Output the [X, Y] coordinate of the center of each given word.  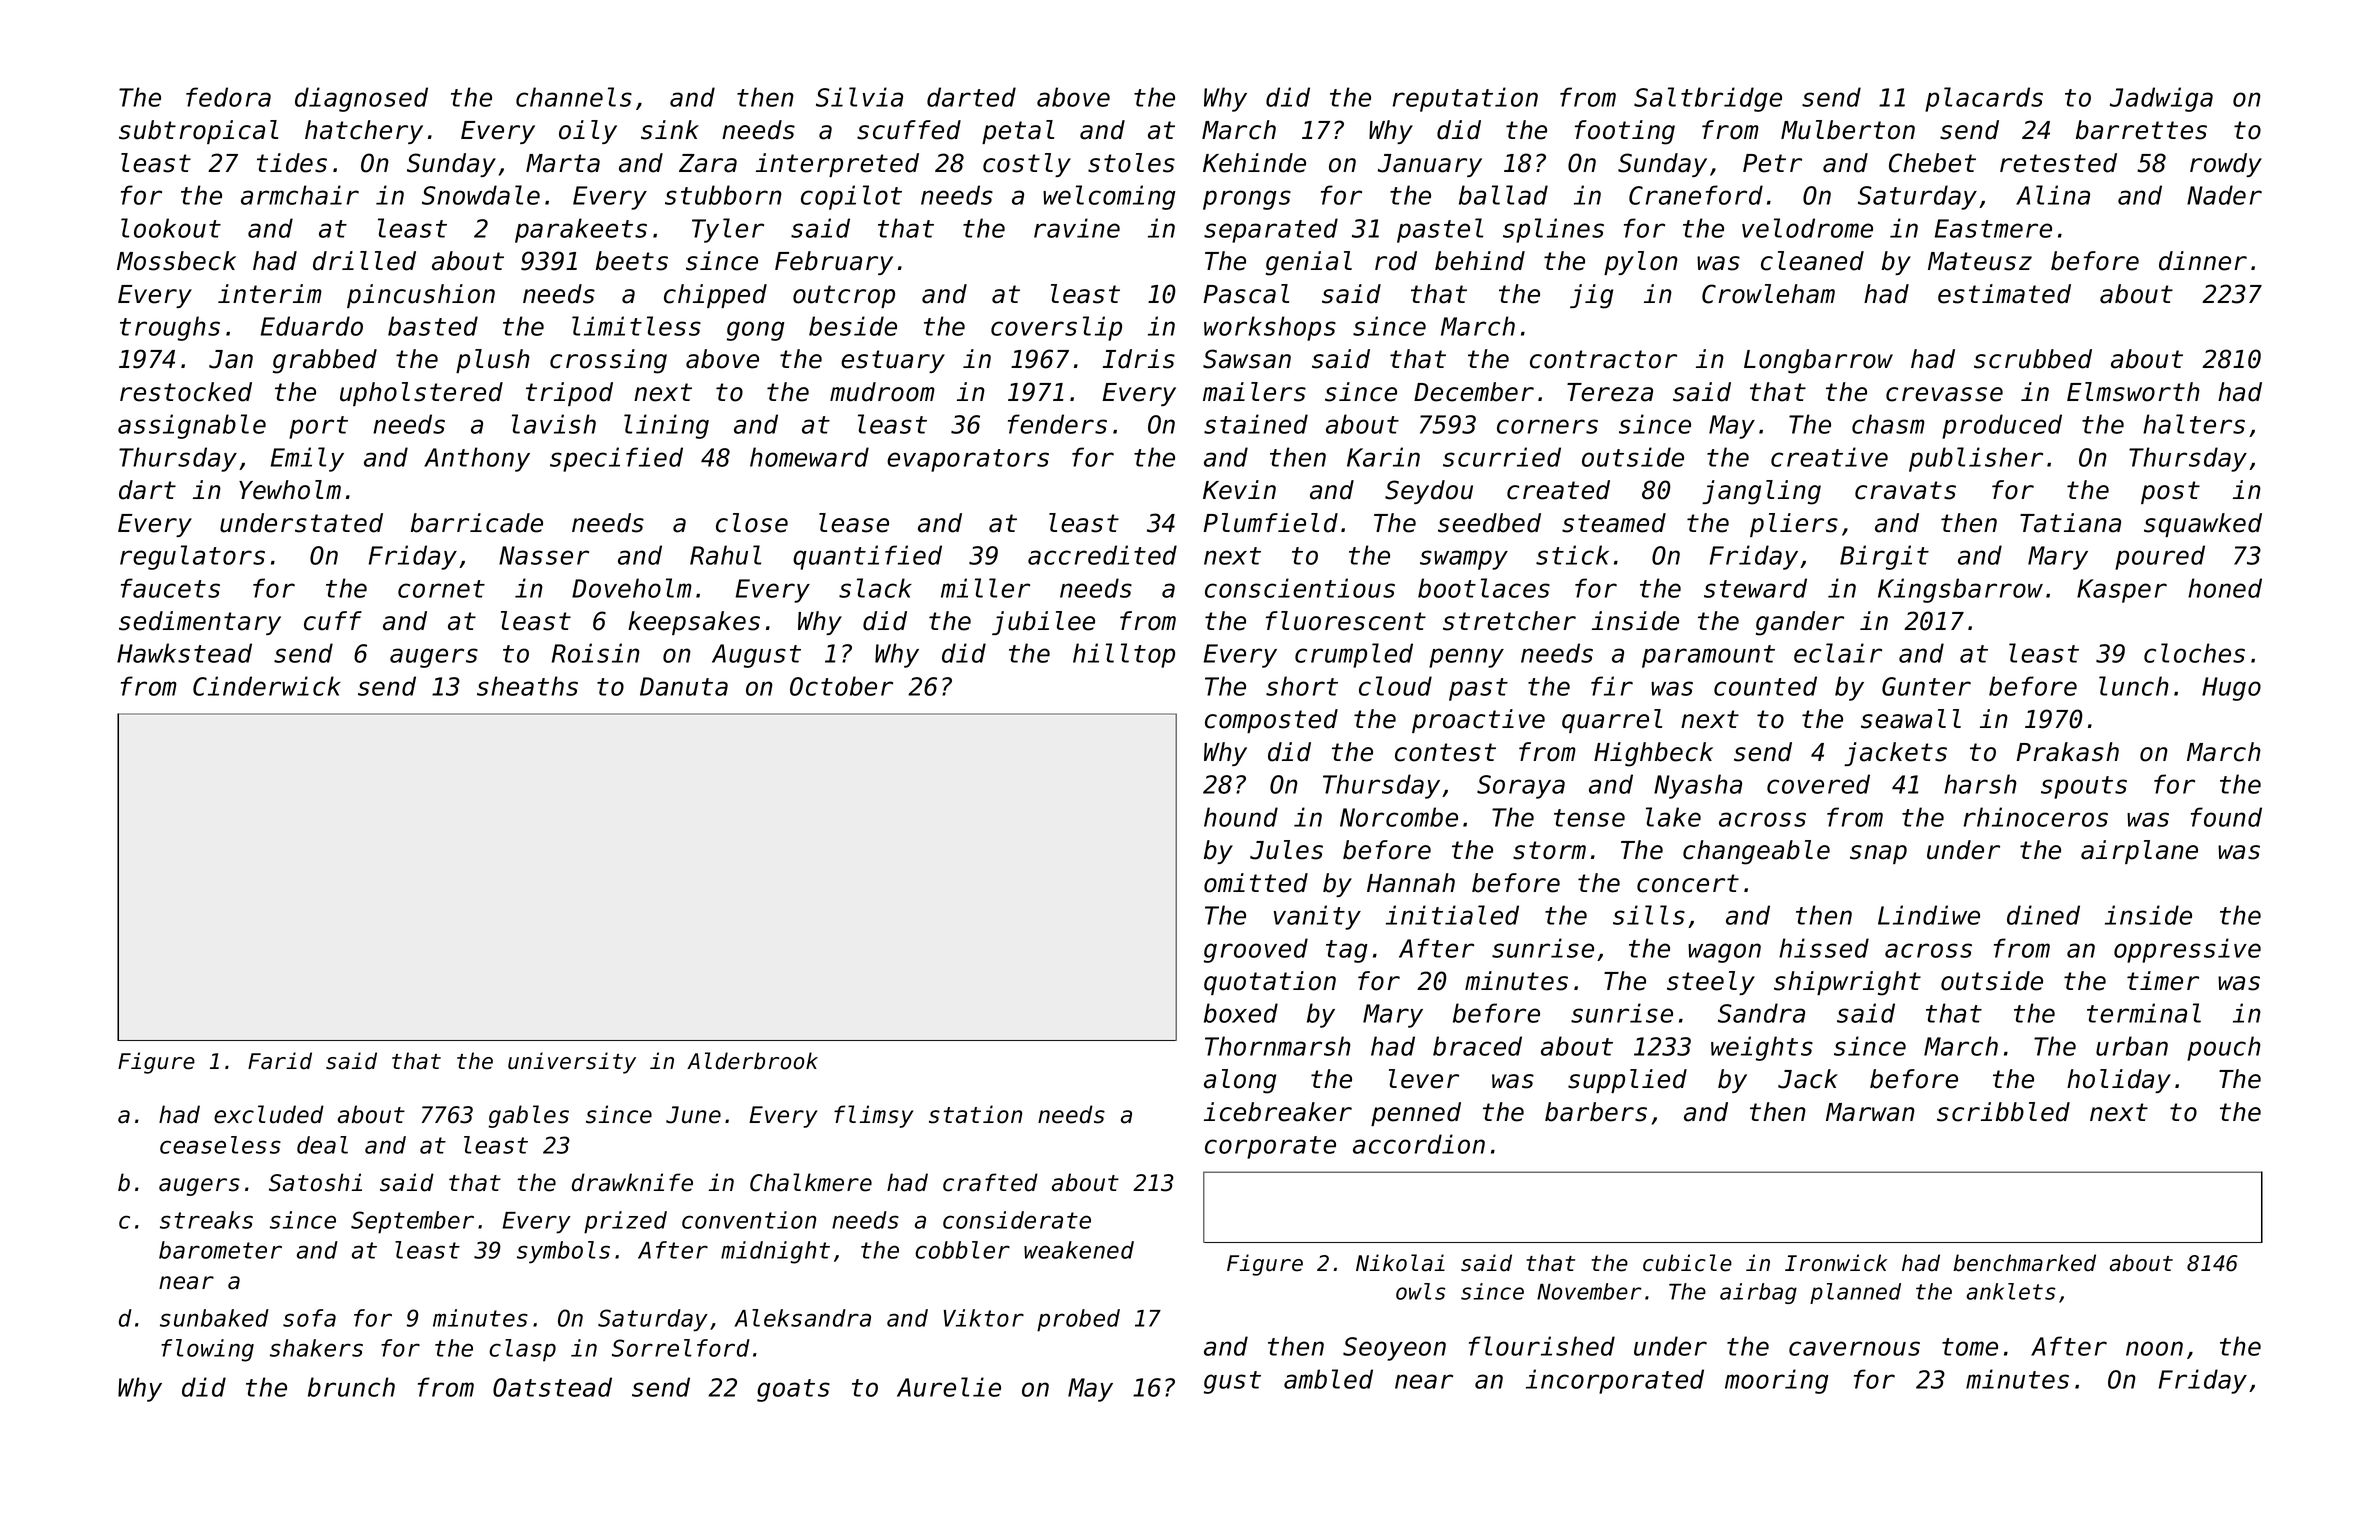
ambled [1328, 1379]
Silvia [859, 97]
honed [2225, 588]
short [1302, 686]
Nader [2224, 195]
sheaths [527, 686]
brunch [351, 1387]
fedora [228, 97]
